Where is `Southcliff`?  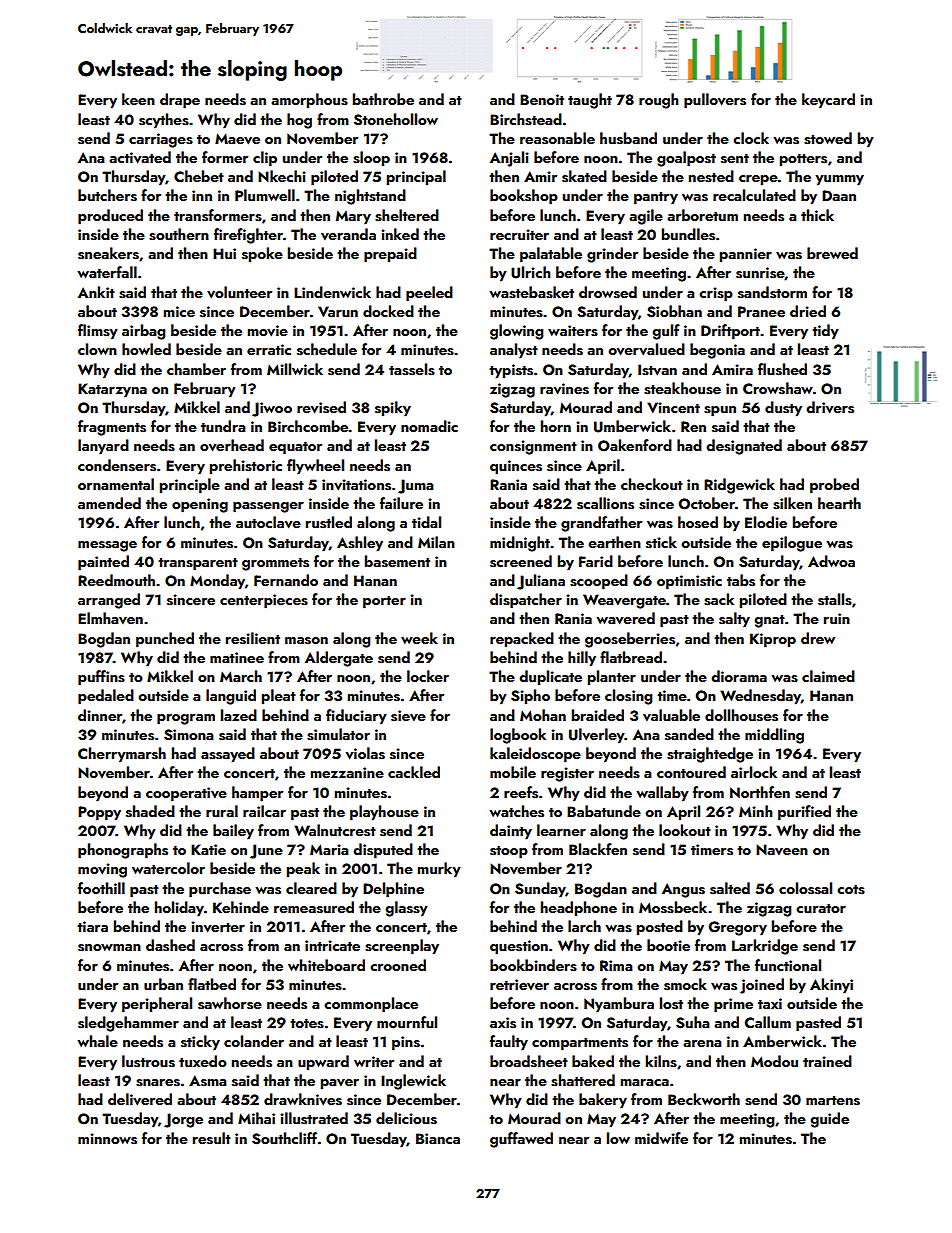
Southcliff is located at coordinates (284, 1138).
